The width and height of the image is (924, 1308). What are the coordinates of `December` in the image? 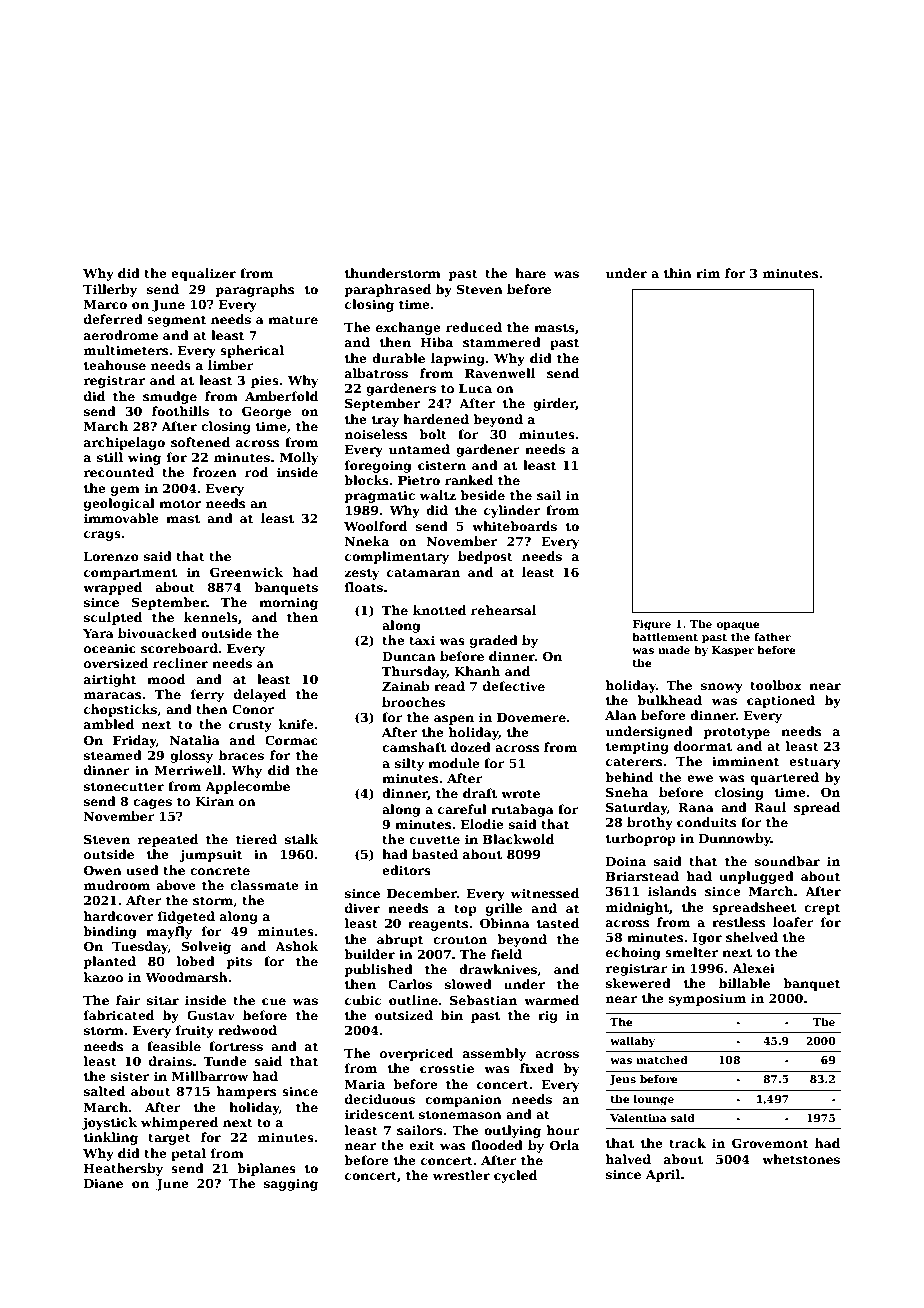 It's located at (422, 893).
